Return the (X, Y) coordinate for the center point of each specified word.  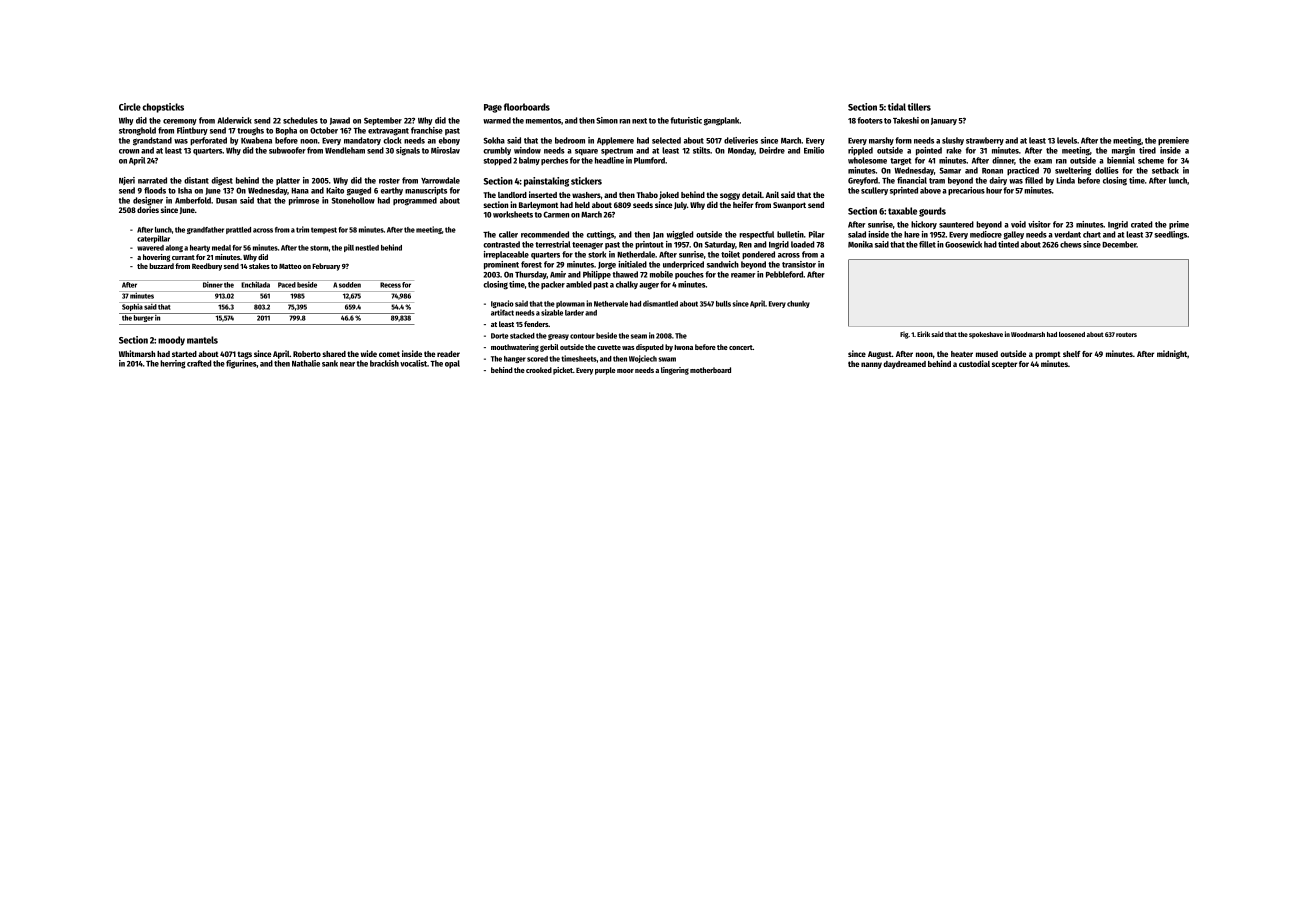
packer (553, 285)
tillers (919, 107)
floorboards (527, 107)
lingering (675, 371)
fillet (927, 244)
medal (221, 248)
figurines (241, 364)
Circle (130, 107)
